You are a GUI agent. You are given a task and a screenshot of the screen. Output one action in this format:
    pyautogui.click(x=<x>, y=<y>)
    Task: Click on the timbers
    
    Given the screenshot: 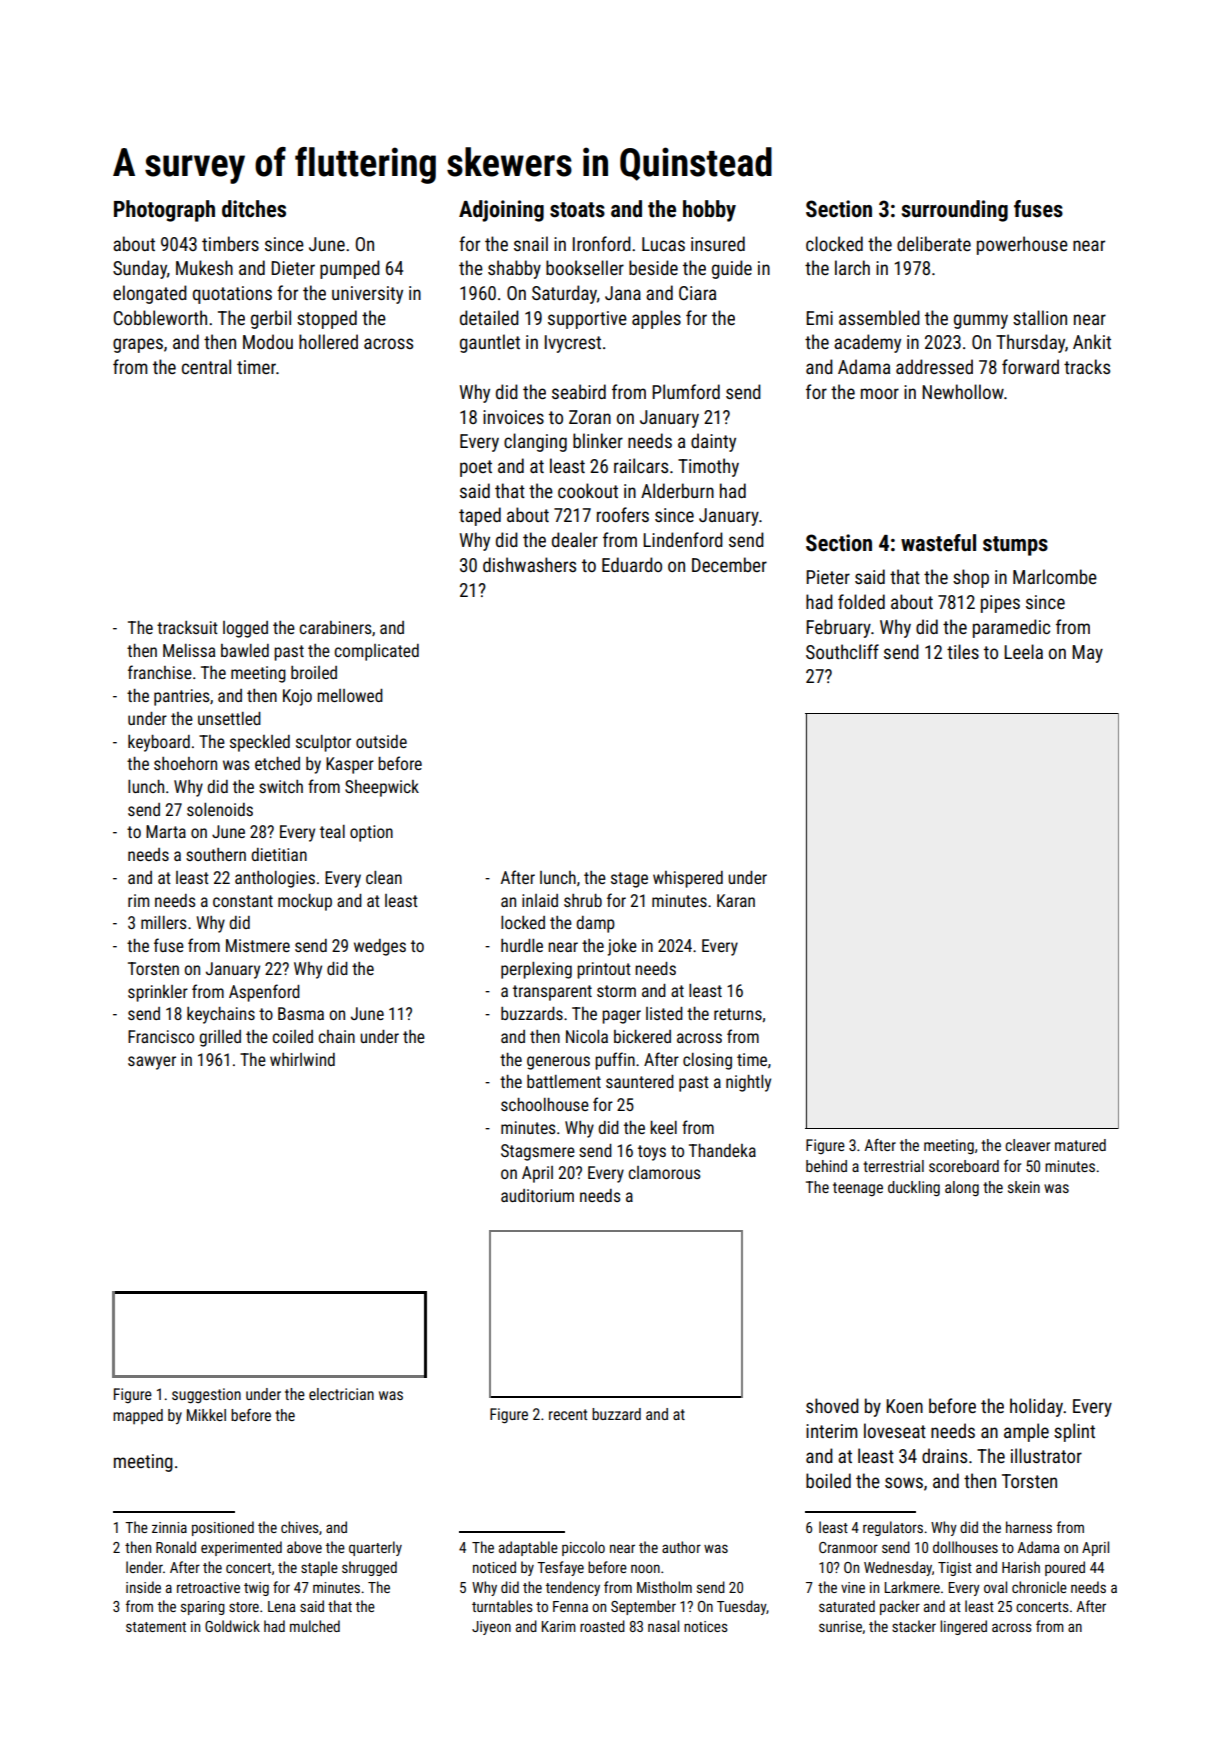 What is the action you would take?
    pyautogui.click(x=230, y=243)
